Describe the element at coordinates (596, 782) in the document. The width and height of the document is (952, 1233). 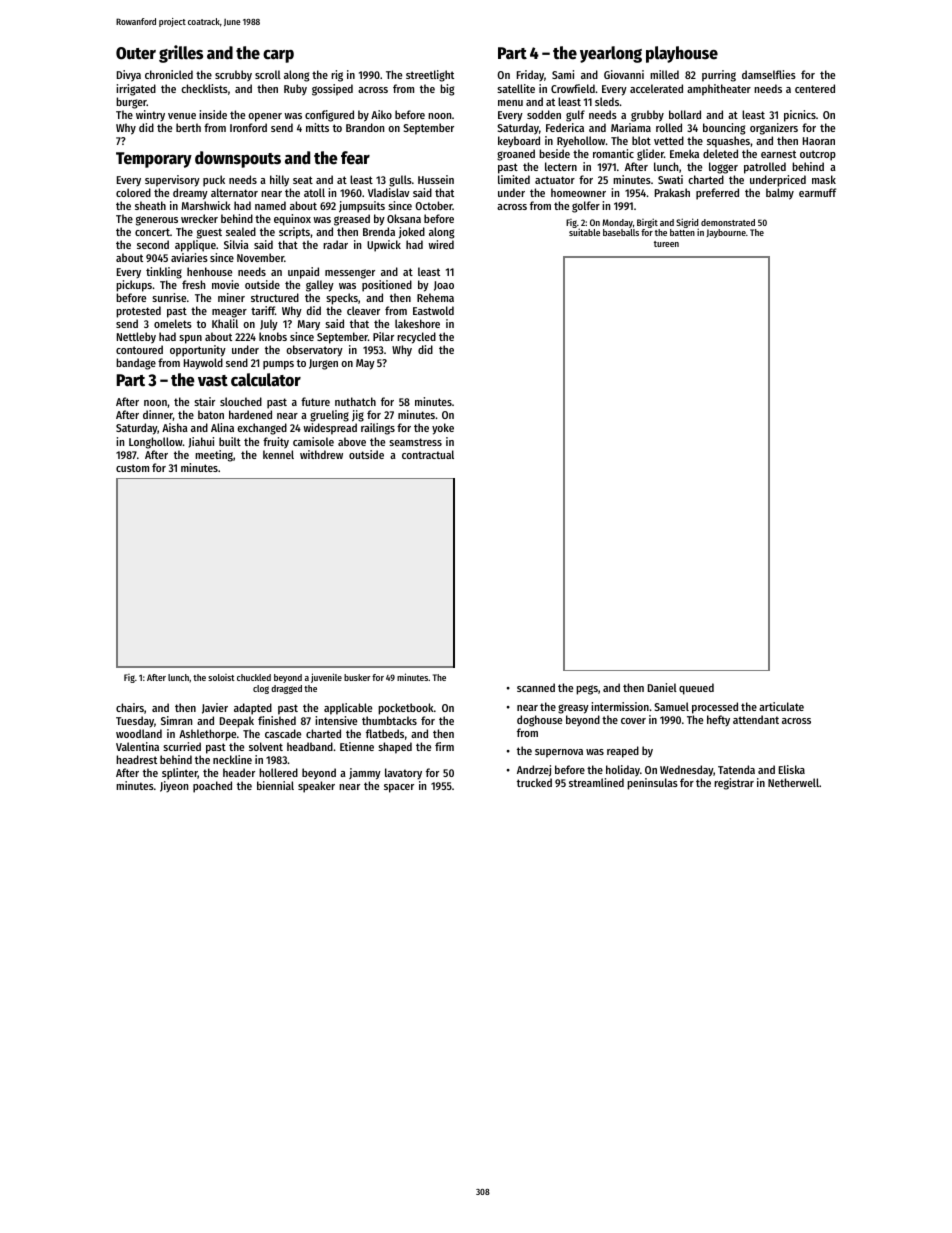
I see `streamlined` at that location.
